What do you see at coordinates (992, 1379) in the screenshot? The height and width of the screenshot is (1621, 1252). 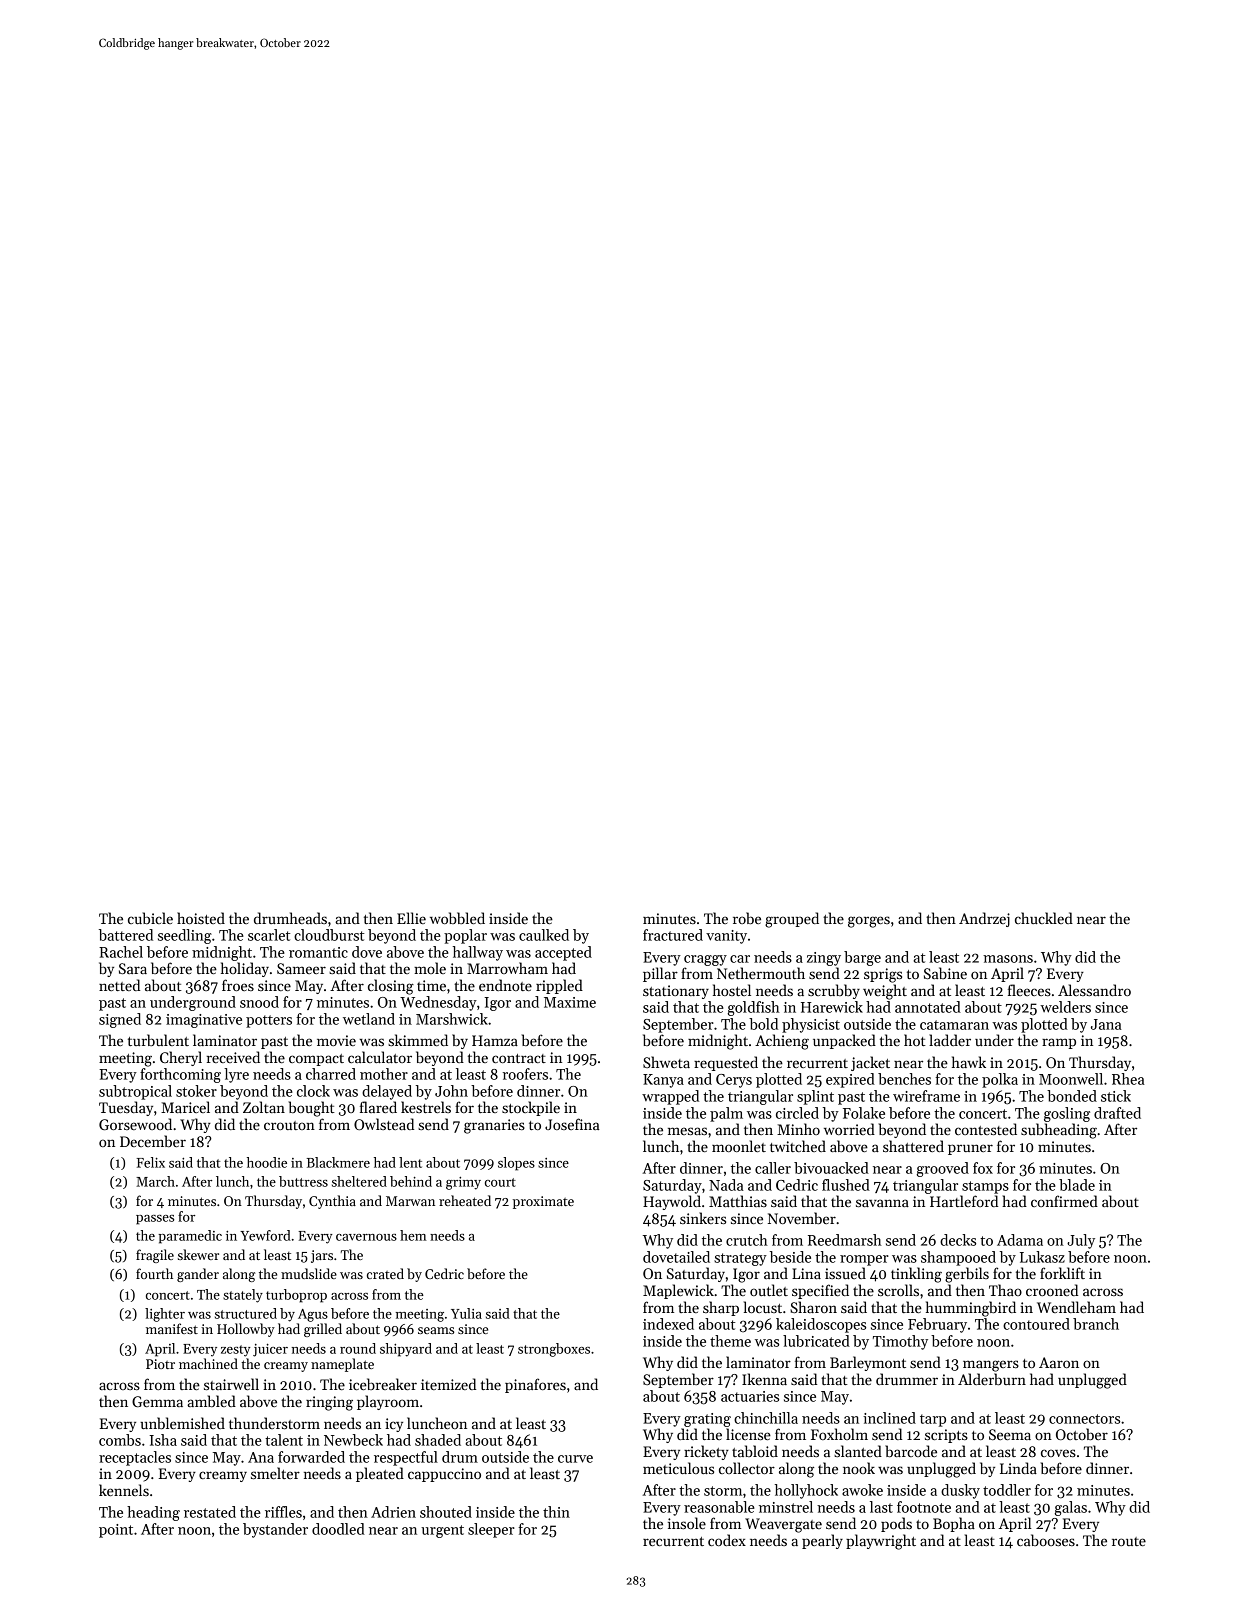 I see `Alderburn` at bounding box center [992, 1379].
